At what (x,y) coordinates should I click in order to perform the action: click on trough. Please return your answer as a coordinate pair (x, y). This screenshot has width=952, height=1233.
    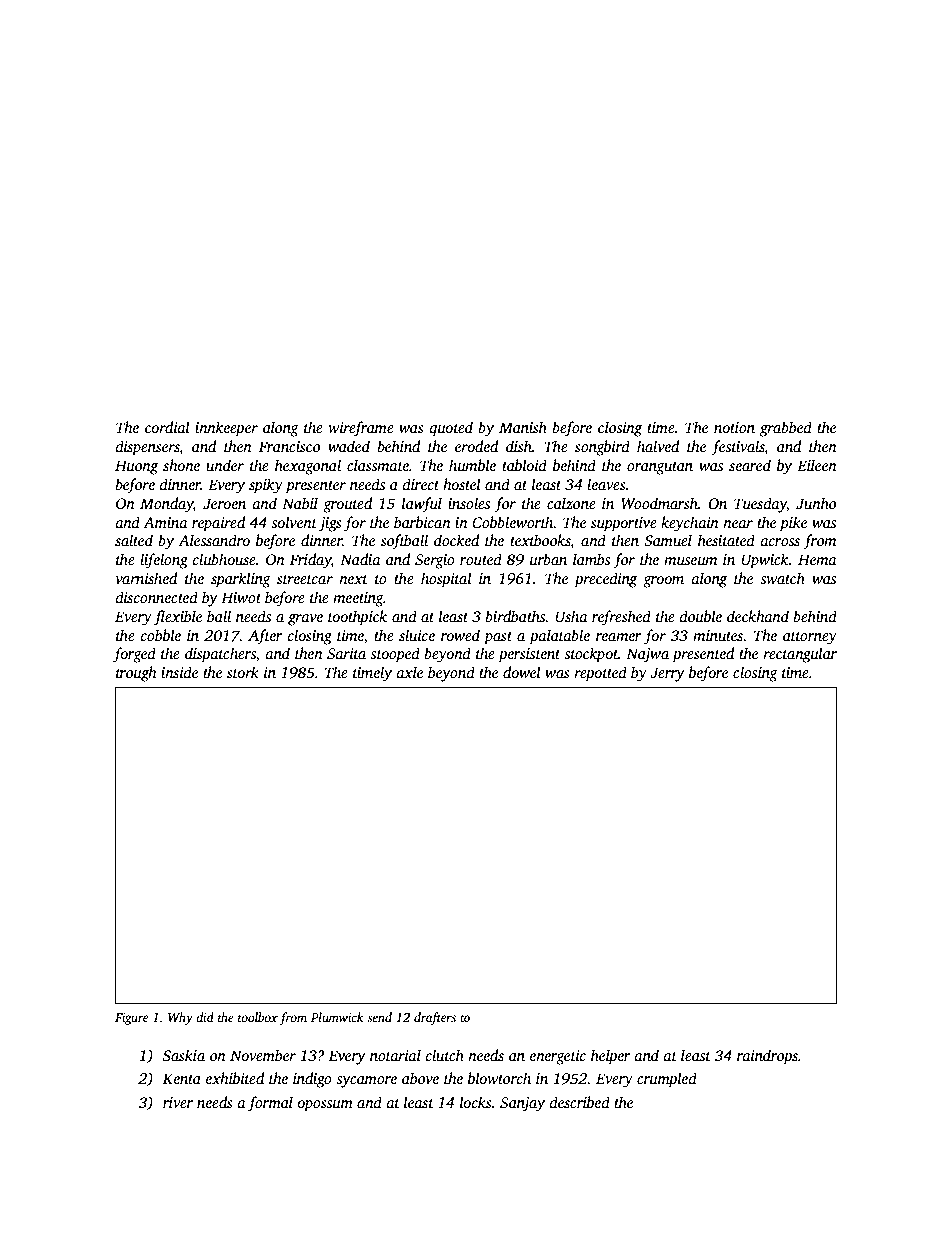
    Looking at the image, I should click on (136, 674).
